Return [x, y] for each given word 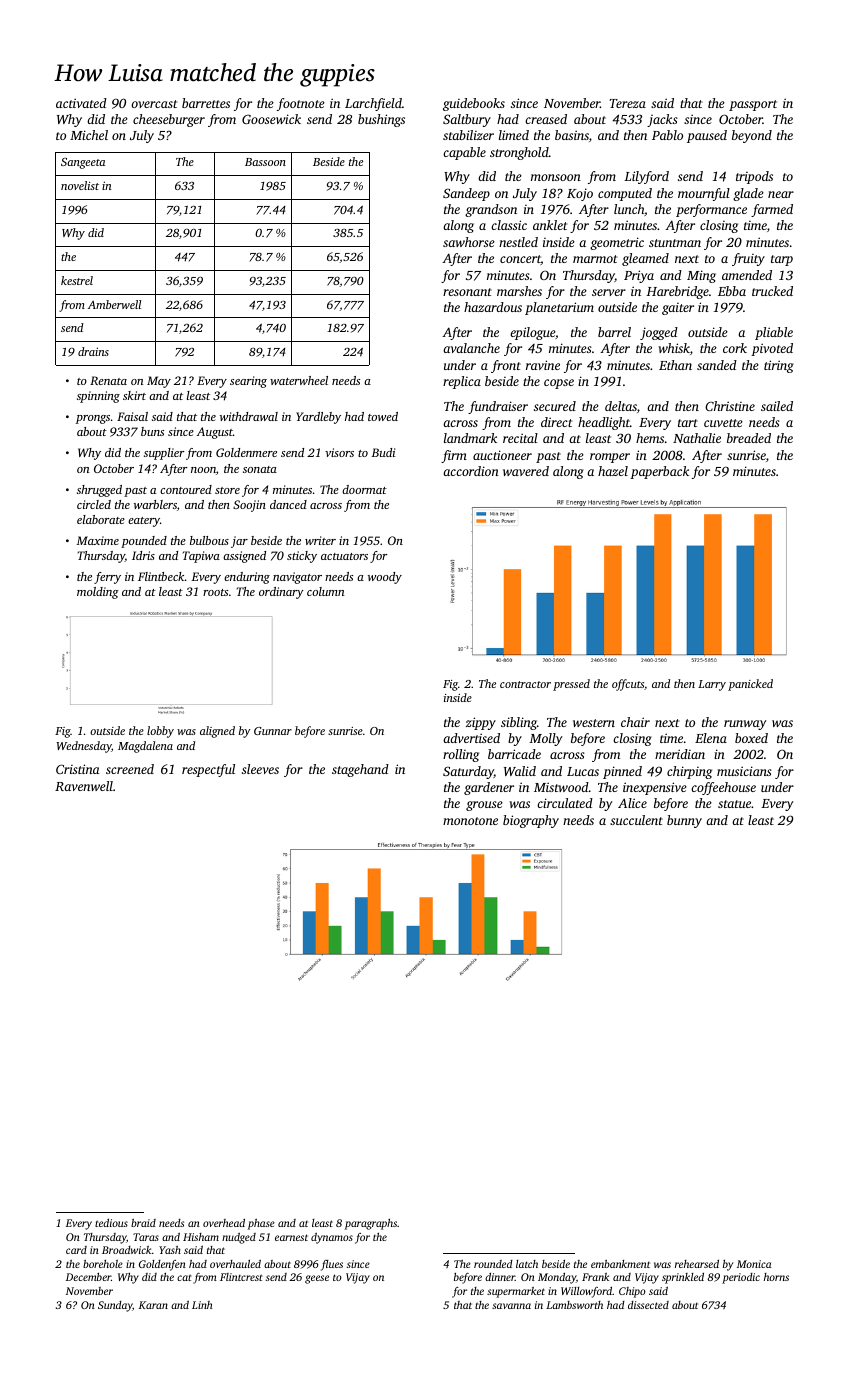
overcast [154, 104]
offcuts [628, 685]
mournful [704, 194]
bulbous [209, 540]
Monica [754, 1264]
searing [248, 382]
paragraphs [371, 1224]
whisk [674, 348]
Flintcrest [241, 1277]
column [326, 591]
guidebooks [474, 104]
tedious [111, 1223]
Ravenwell [84, 786]
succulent [636, 820]
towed [383, 416]
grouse [484, 806]
